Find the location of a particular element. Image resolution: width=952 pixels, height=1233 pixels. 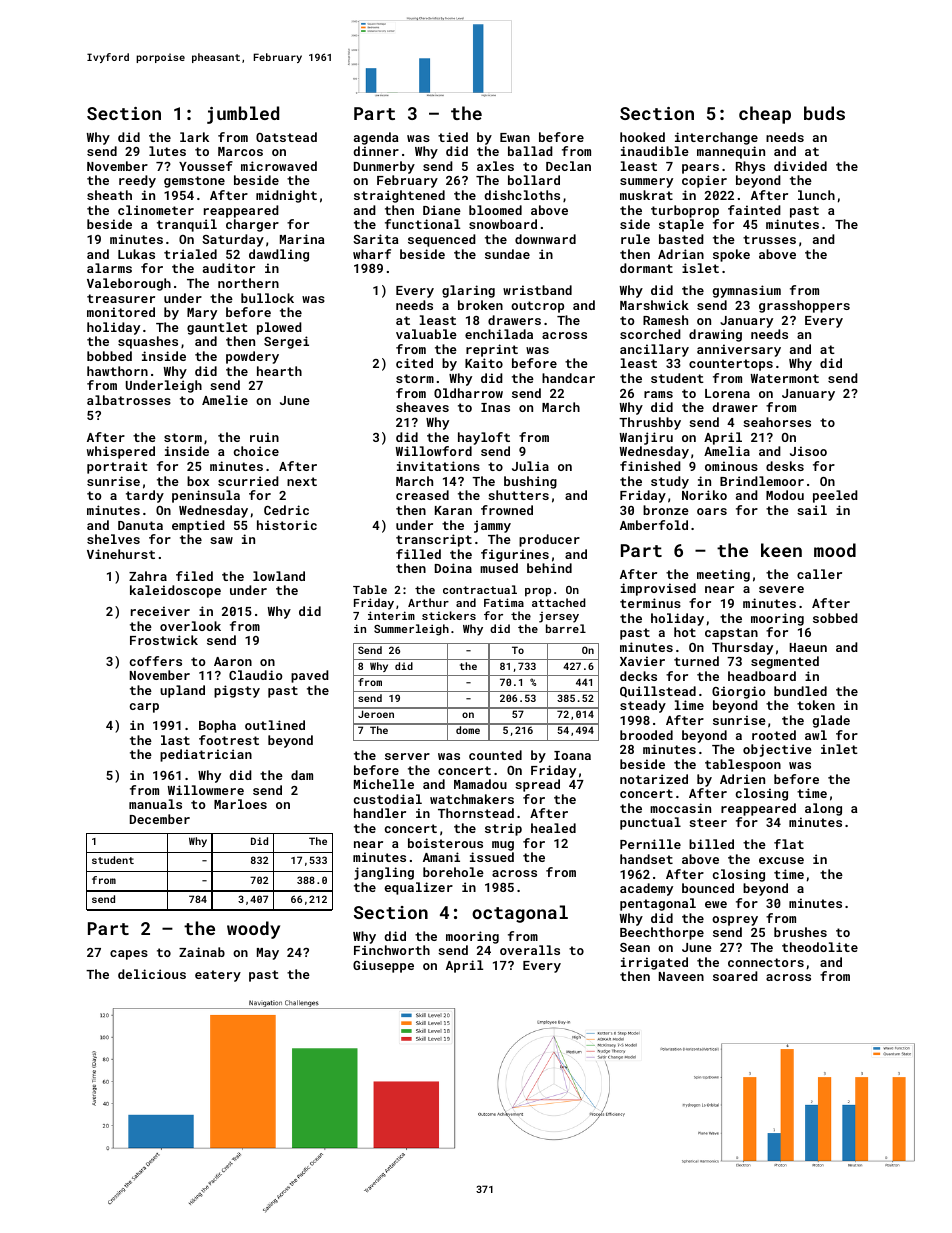

tardy is located at coordinates (145, 496).
